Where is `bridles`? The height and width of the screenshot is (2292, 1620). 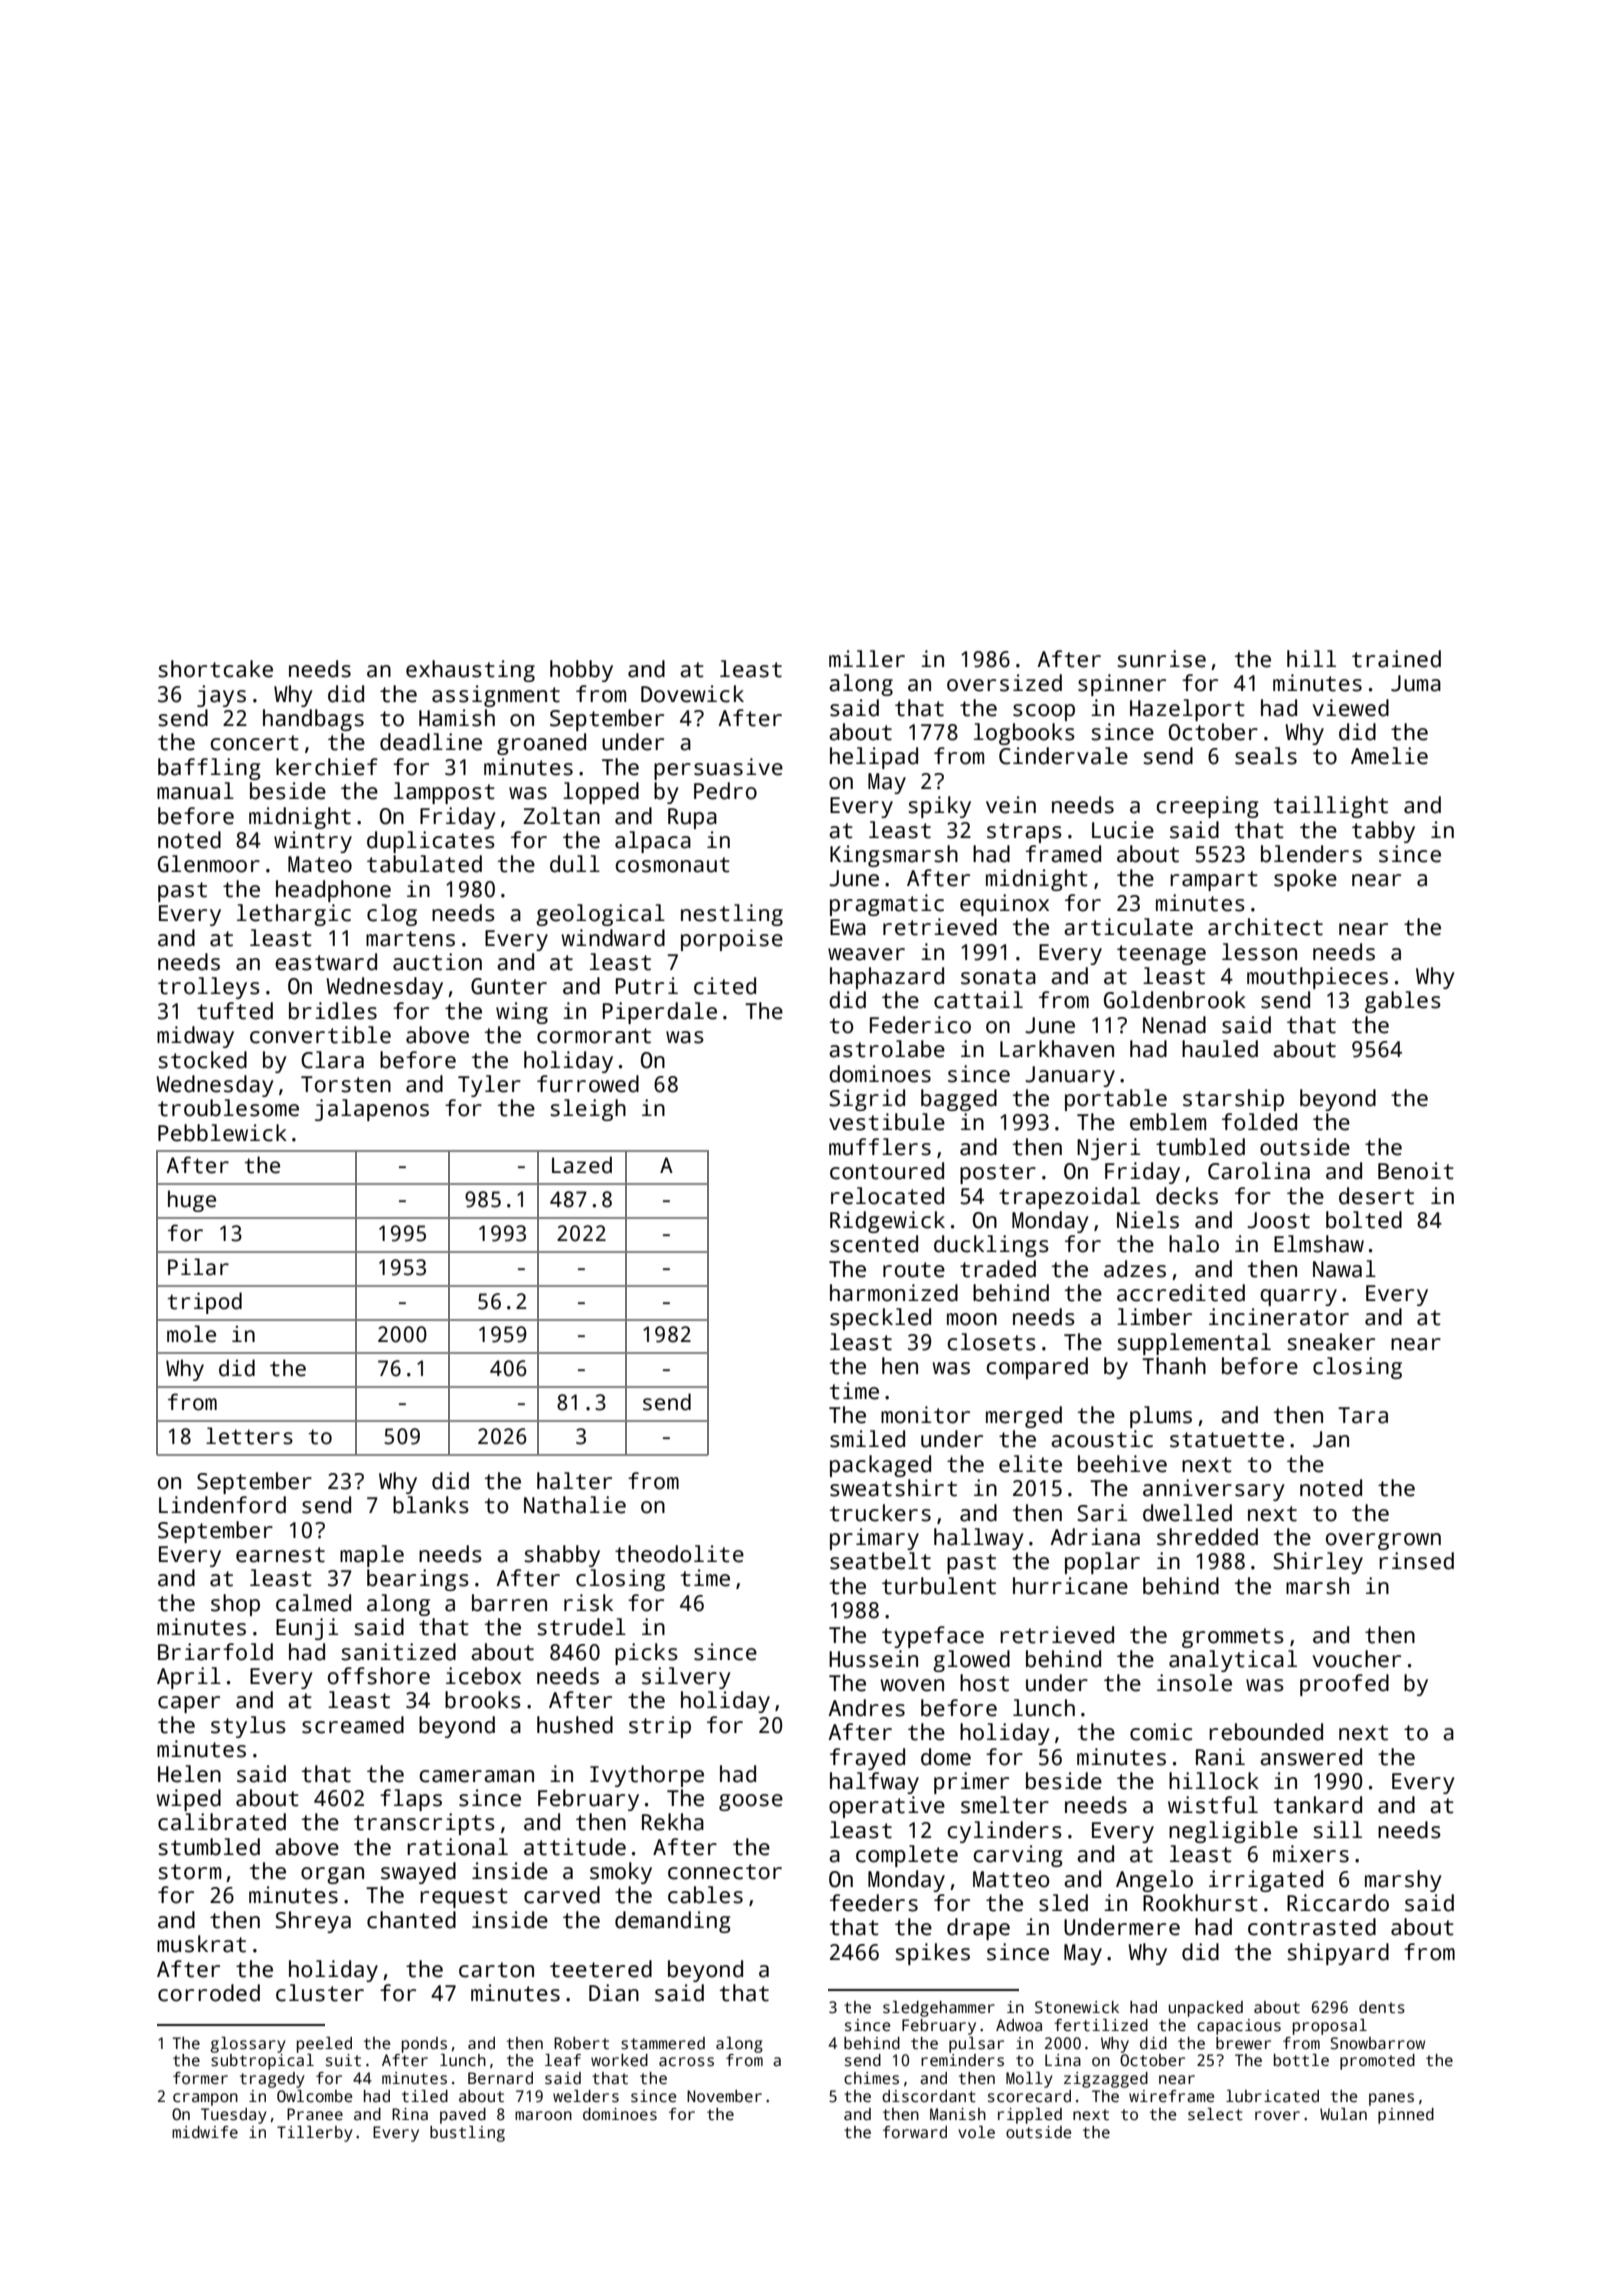 bridles is located at coordinates (333, 1011).
